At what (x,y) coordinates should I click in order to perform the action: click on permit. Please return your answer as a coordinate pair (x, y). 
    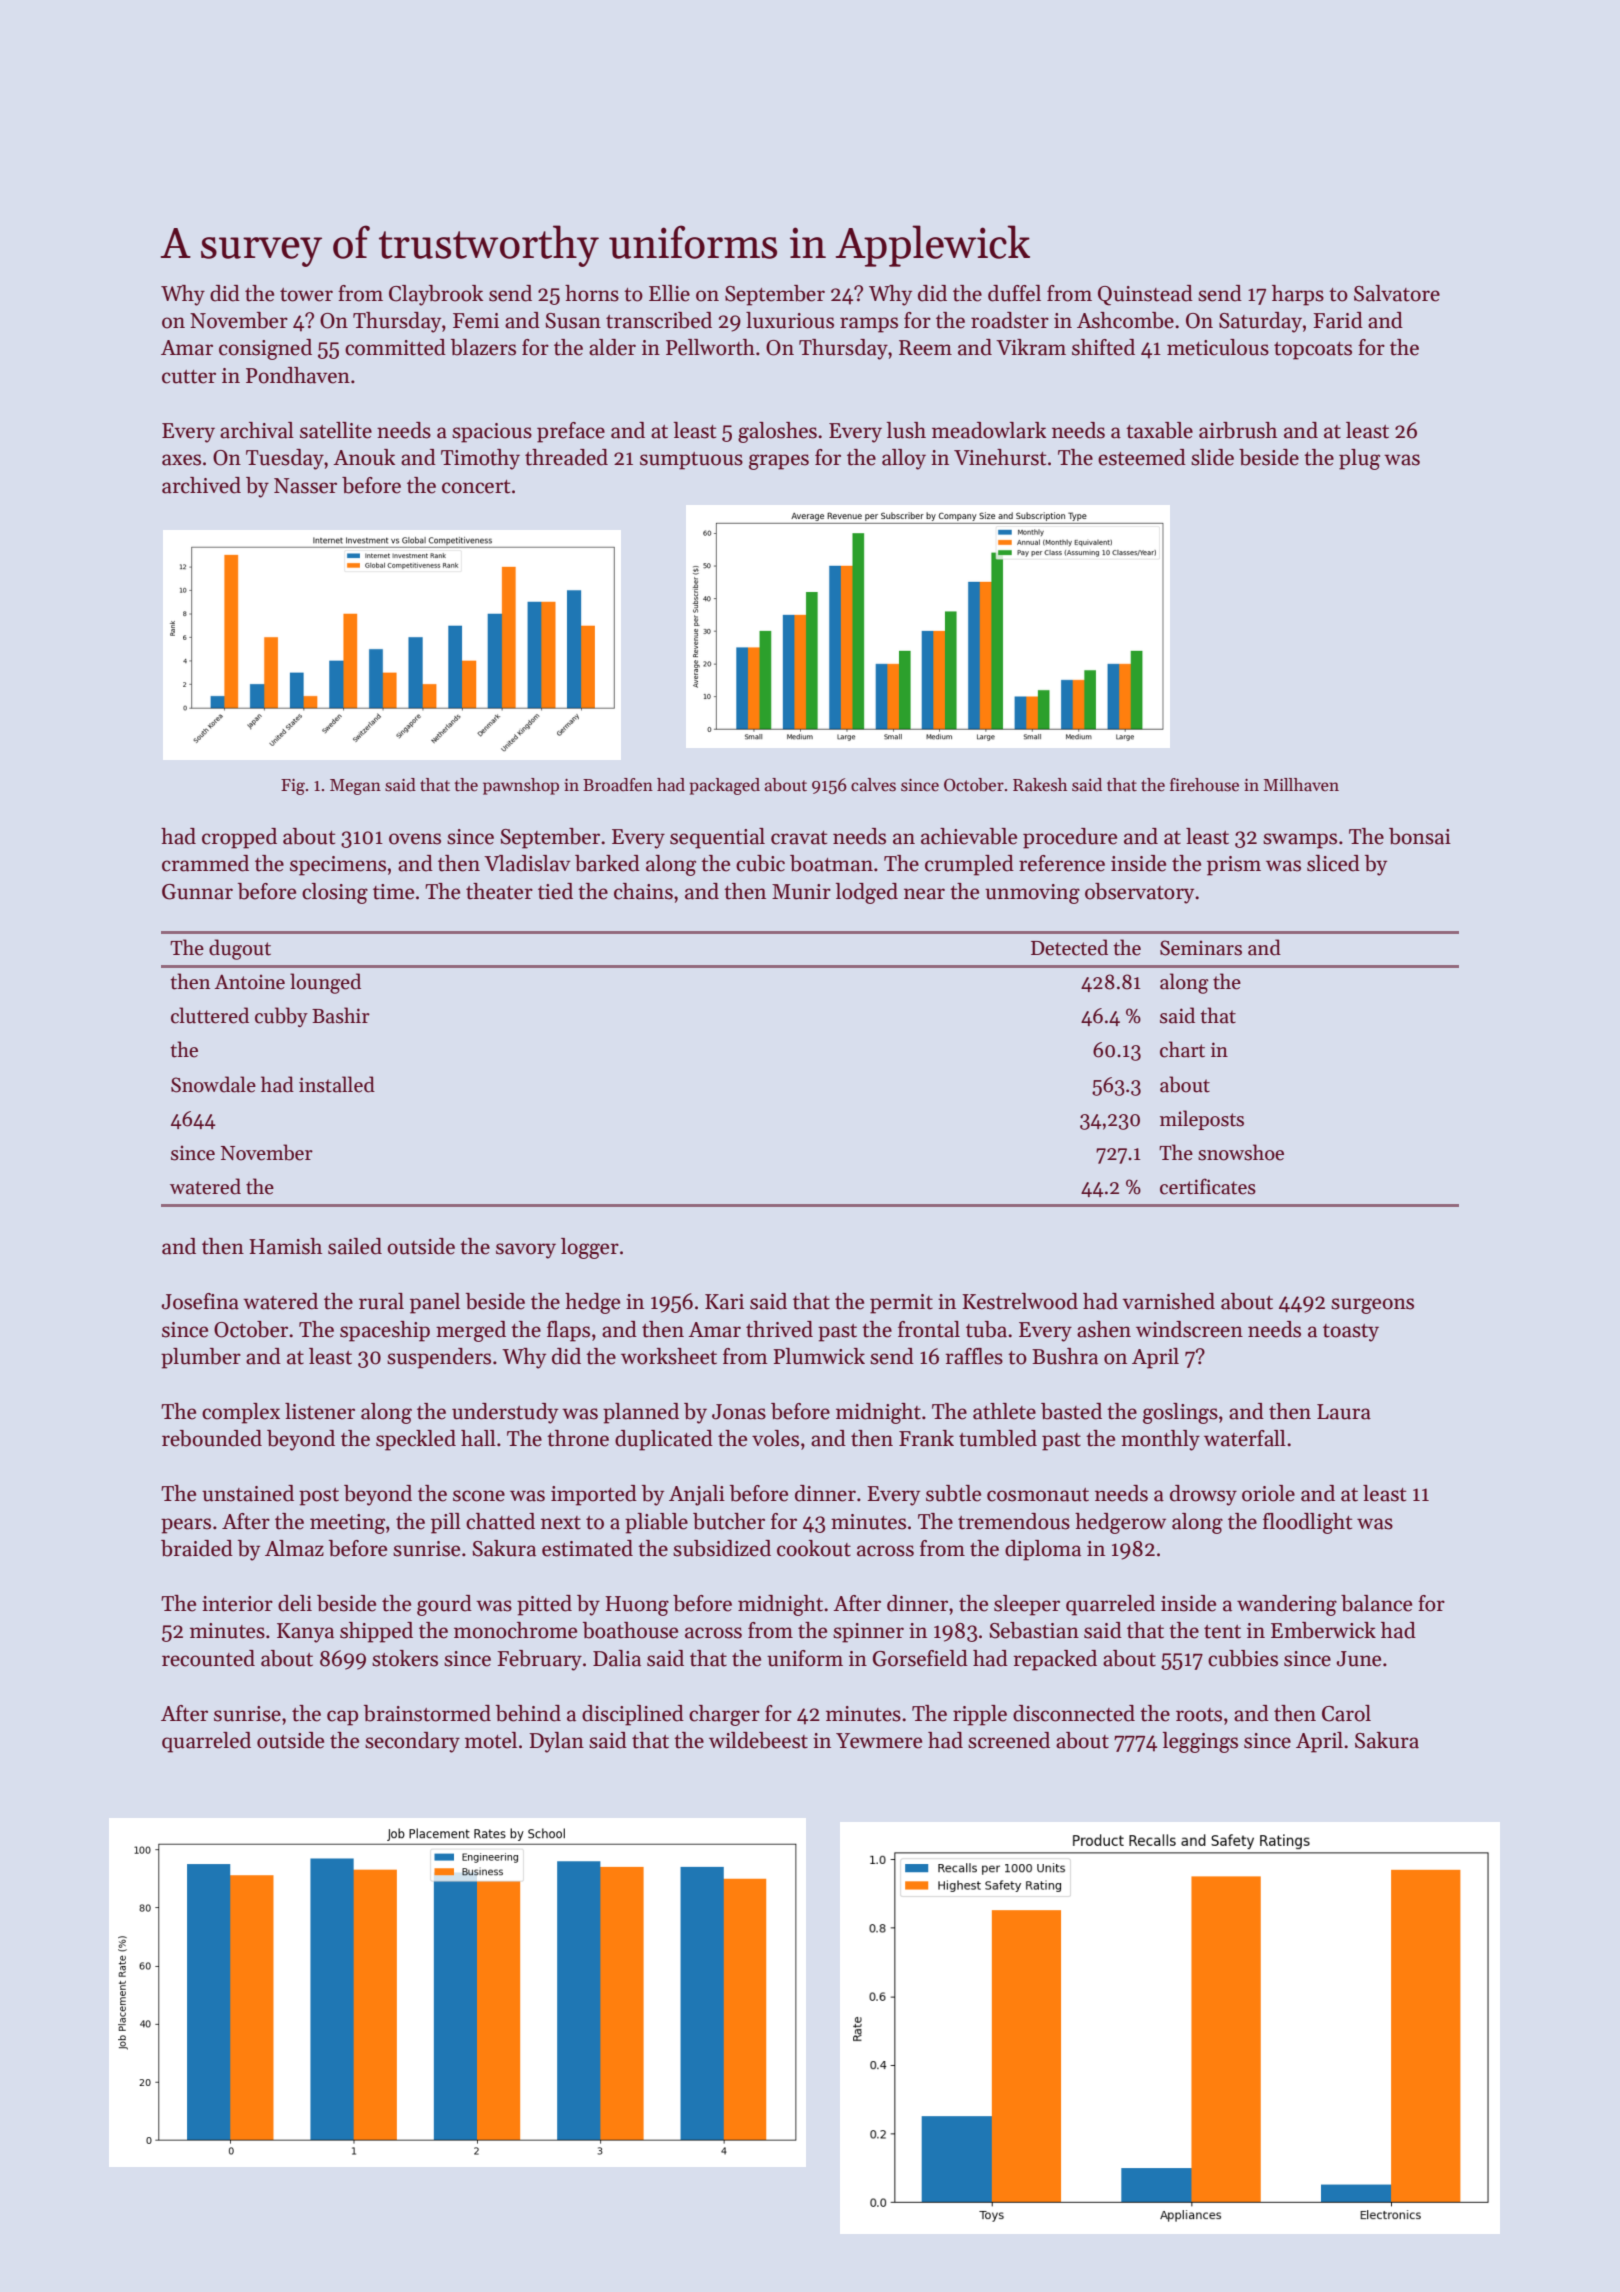
    Looking at the image, I should click on (901, 1304).
